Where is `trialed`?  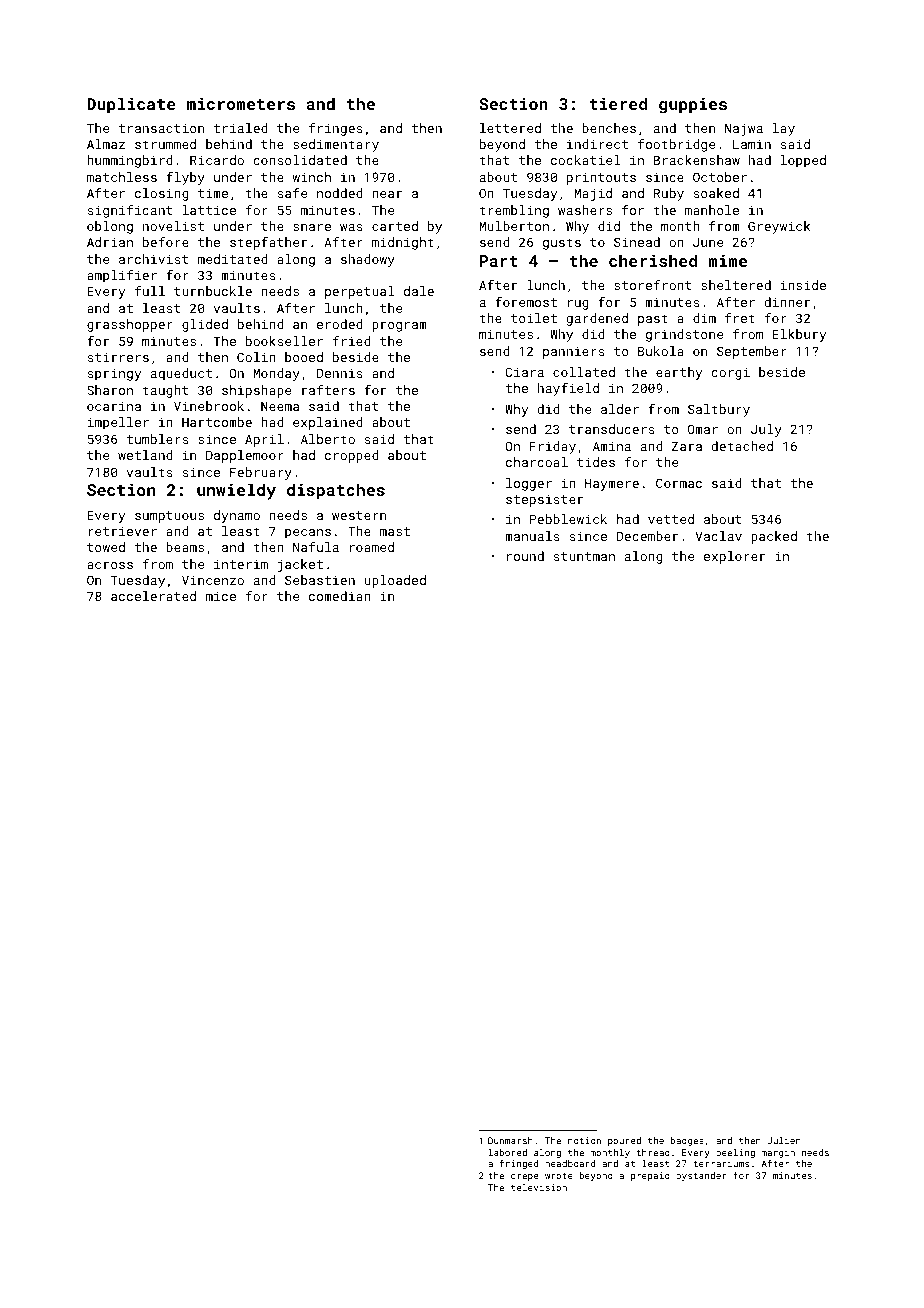 trialed is located at coordinates (241, 128).
